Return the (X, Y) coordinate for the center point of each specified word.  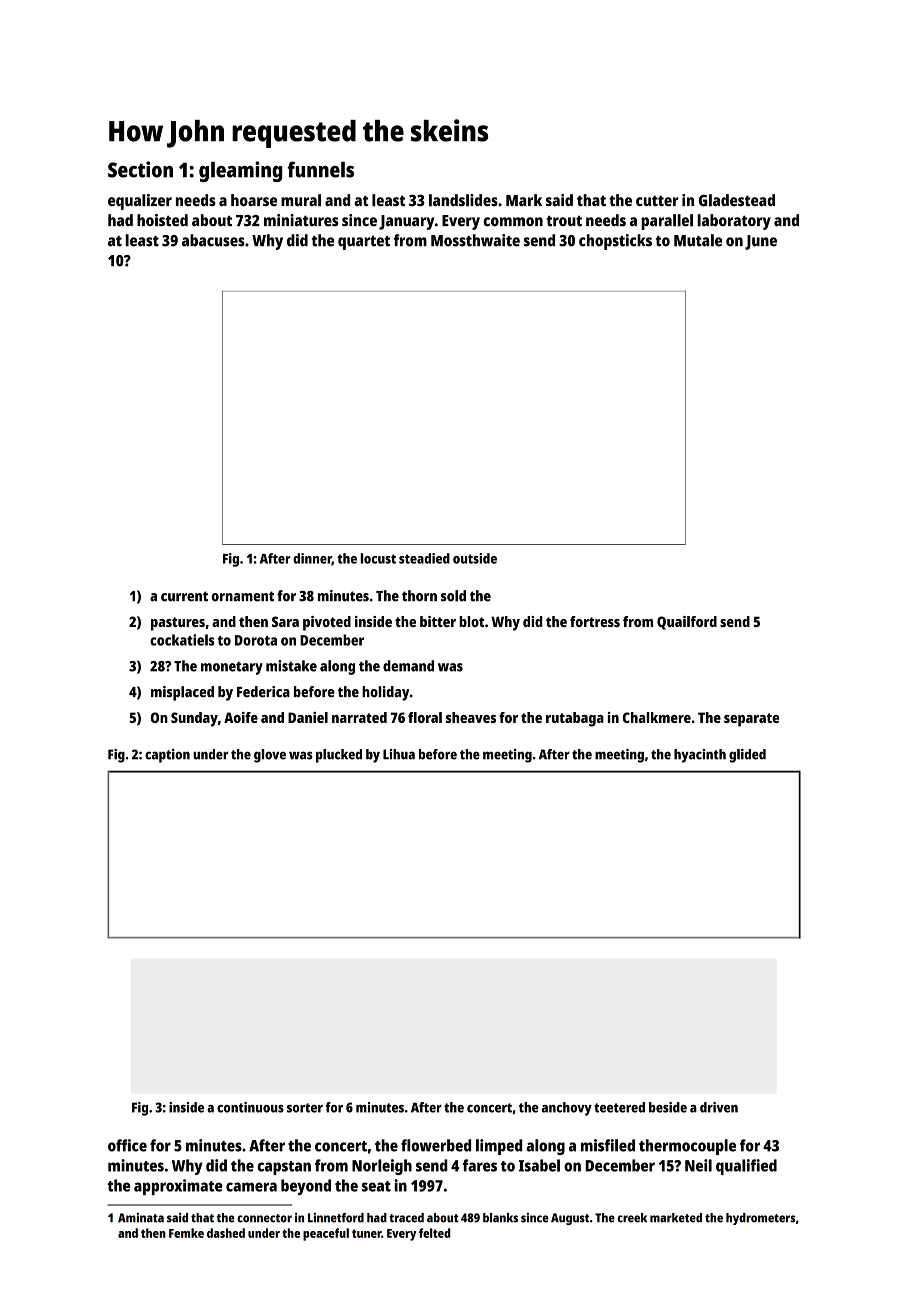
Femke (186, 1233)
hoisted (162, 220)
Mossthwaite (475, 240)
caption (167, 756)
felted (435, 1233)
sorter (305, 1108)
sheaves (471, 717)
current (184, 596)
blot (472, 621)
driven (719, 1107)
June (761, 242)
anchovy (567, 1109)
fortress (595, 621)
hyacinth (700, 756)
